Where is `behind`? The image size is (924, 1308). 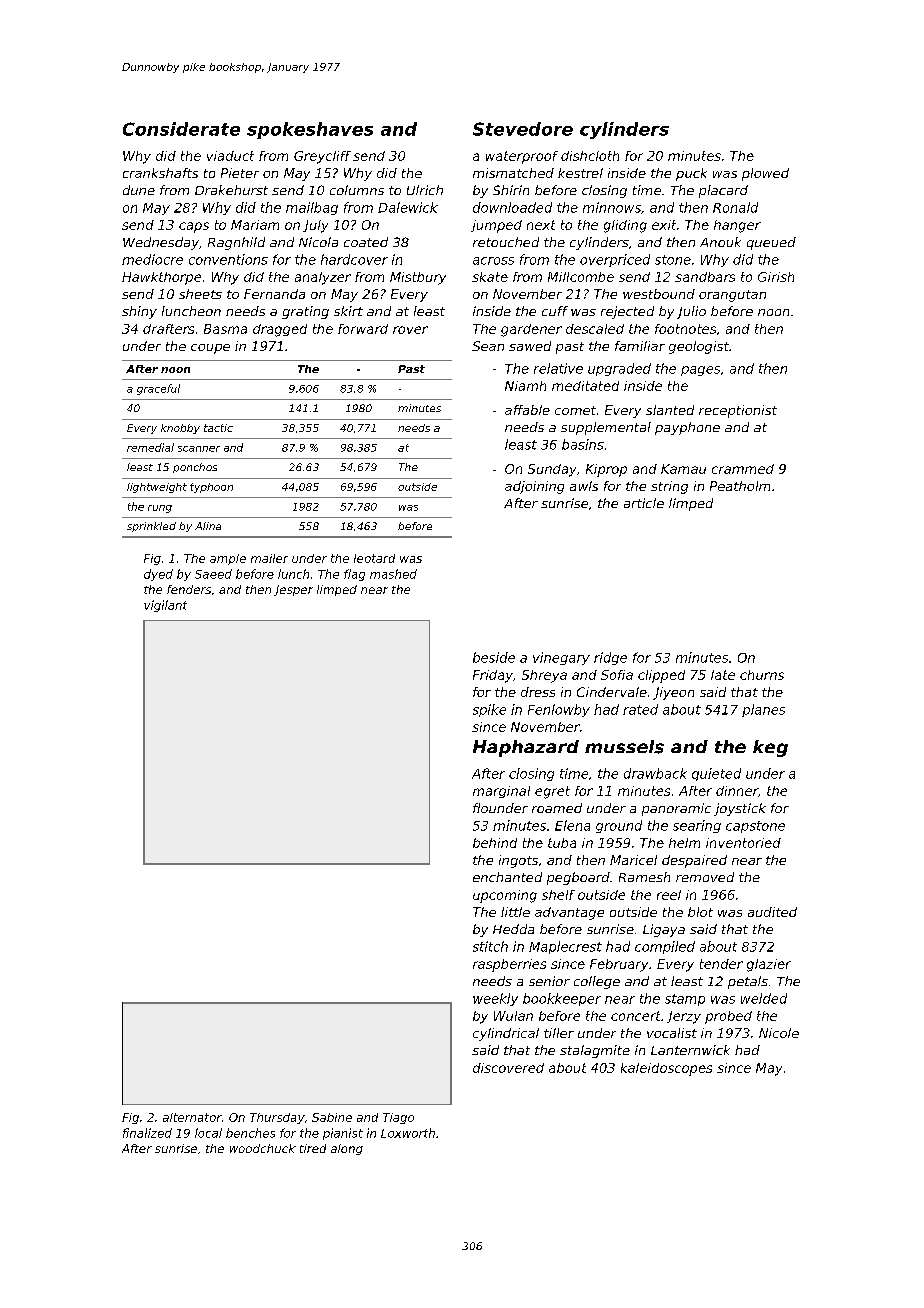 behind is located at coordinates (495, 843).
